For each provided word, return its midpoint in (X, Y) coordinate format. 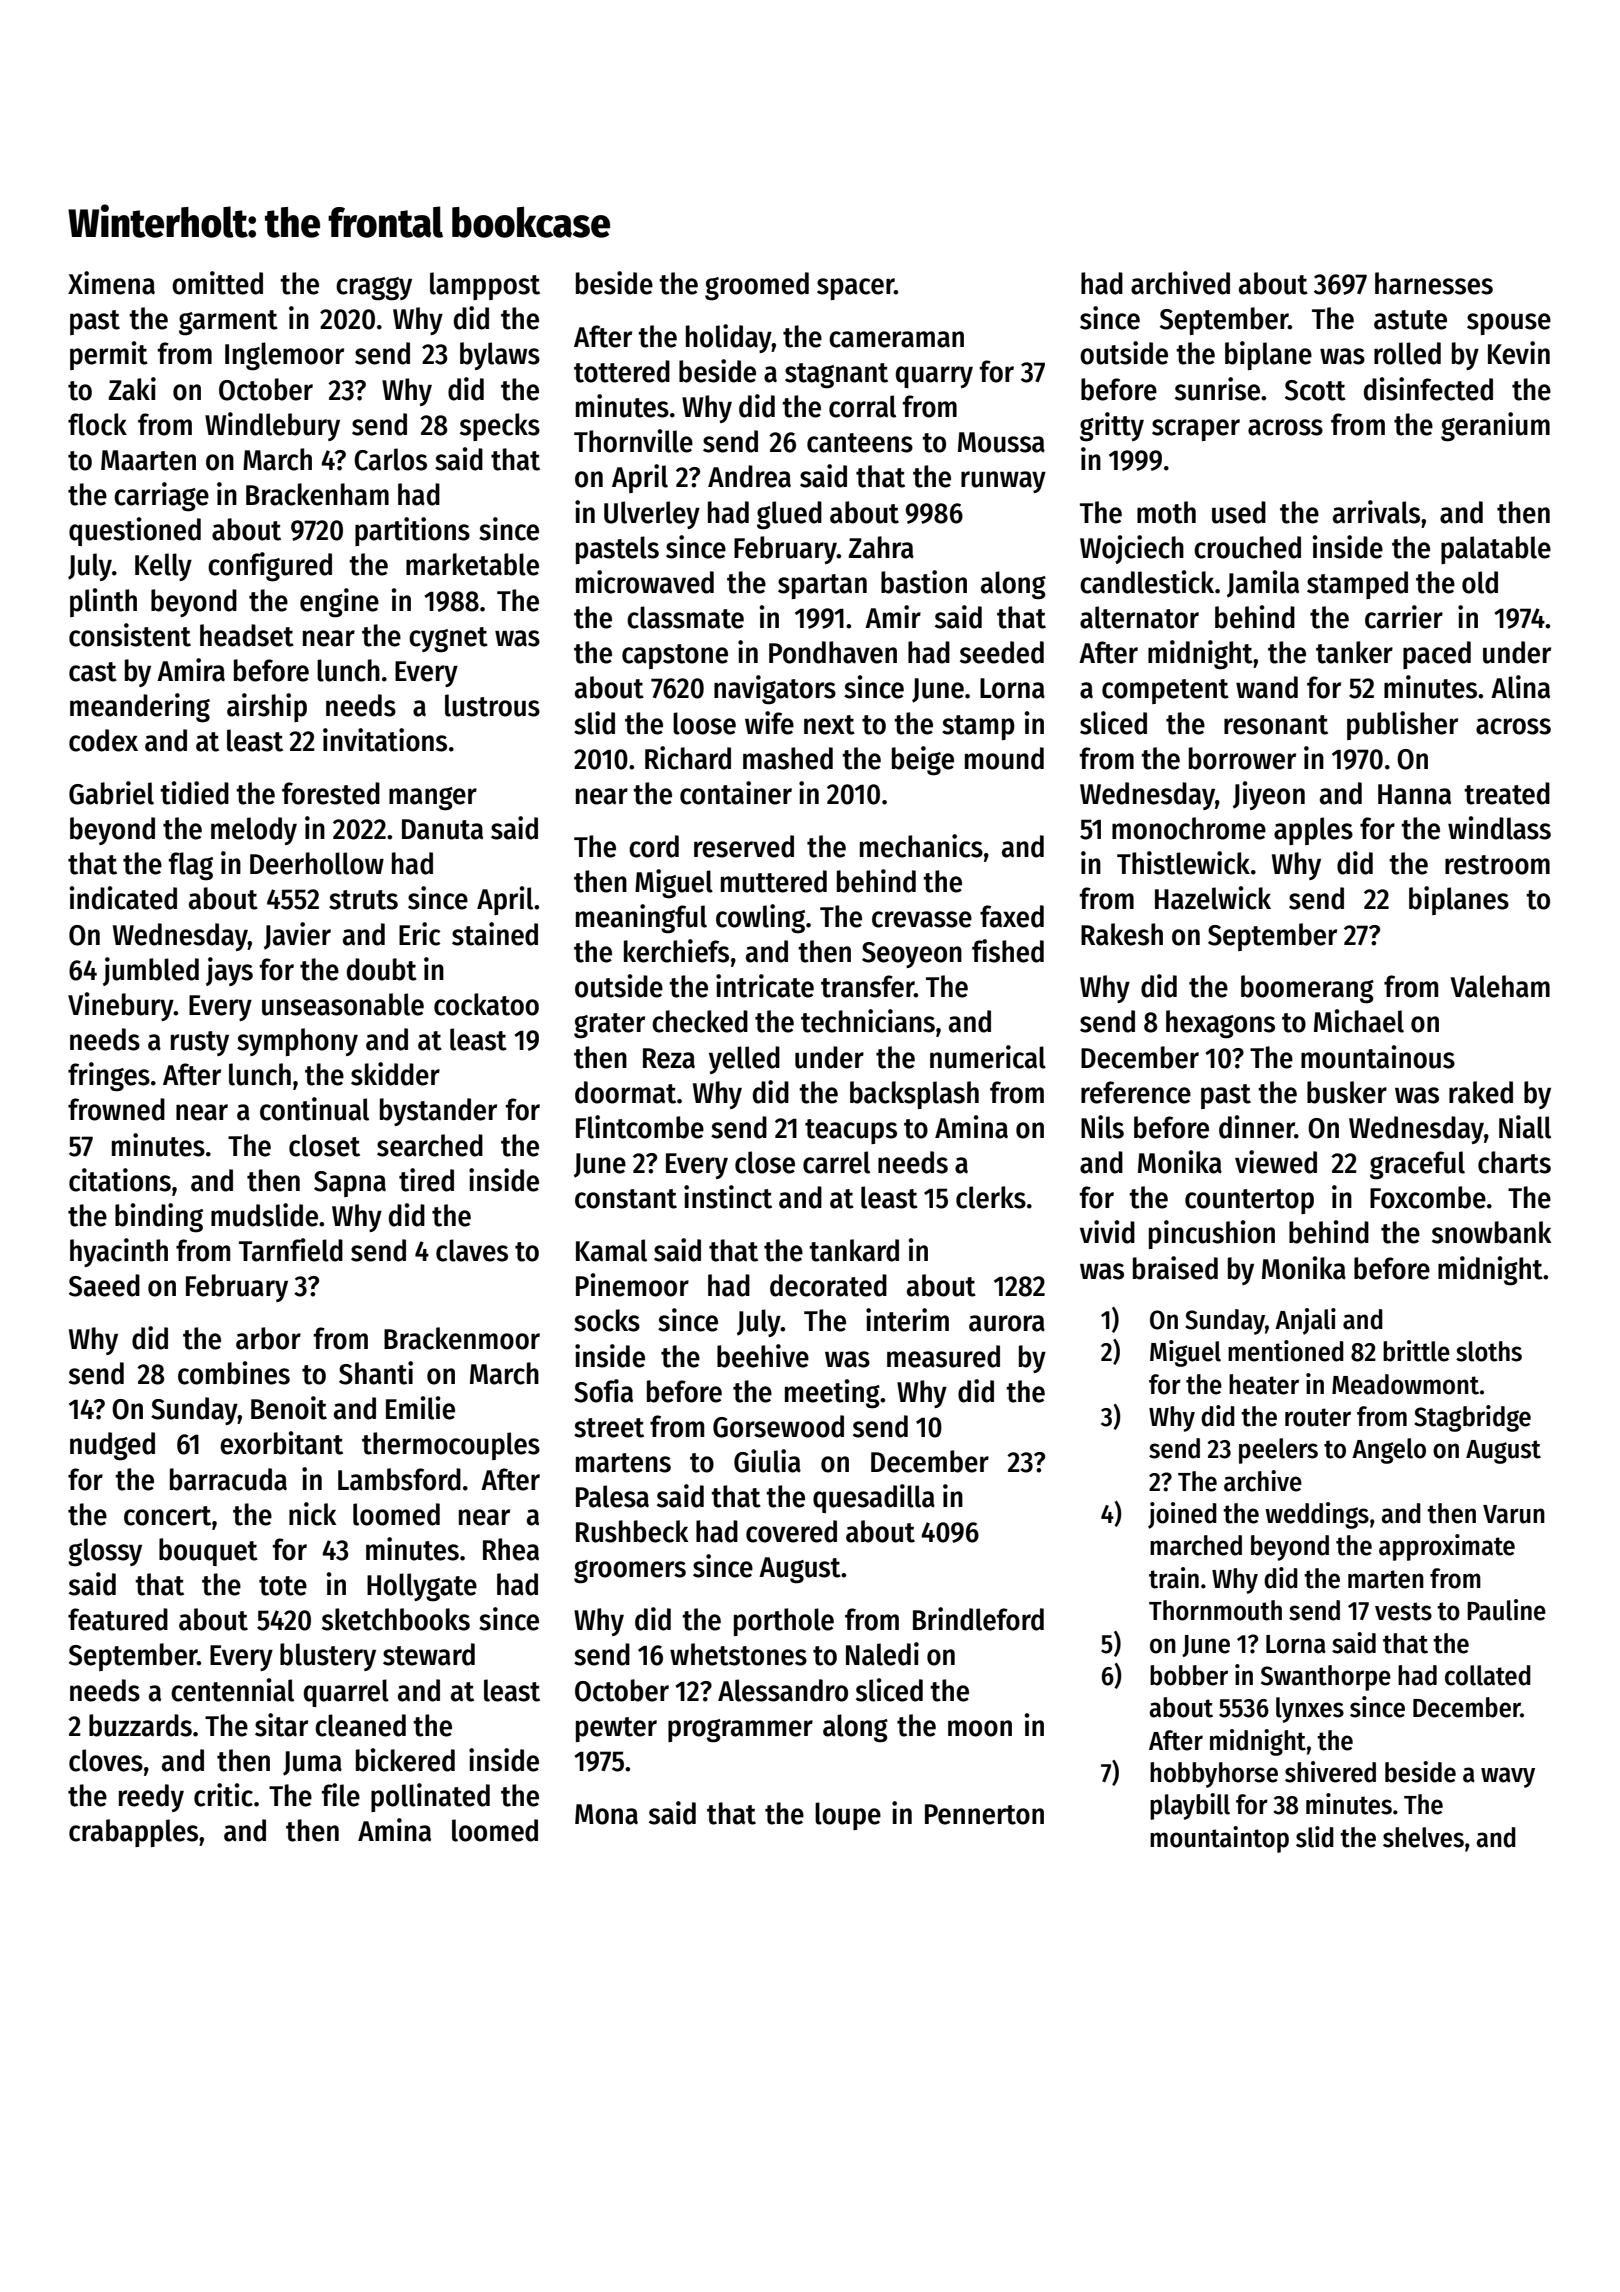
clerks (991, 1197)
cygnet (448, 640)
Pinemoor (632, 1285)
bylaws (500, 356)
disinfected (1428, 389)
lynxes (1310, 1710)
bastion (924, 582)
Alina (1520, 687)
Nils (1102, 1127)
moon (980, 1728)
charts (1514, 1162)
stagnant (836, 376)
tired (426, 1180)
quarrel (346, 1693)
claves (472, 1250)
